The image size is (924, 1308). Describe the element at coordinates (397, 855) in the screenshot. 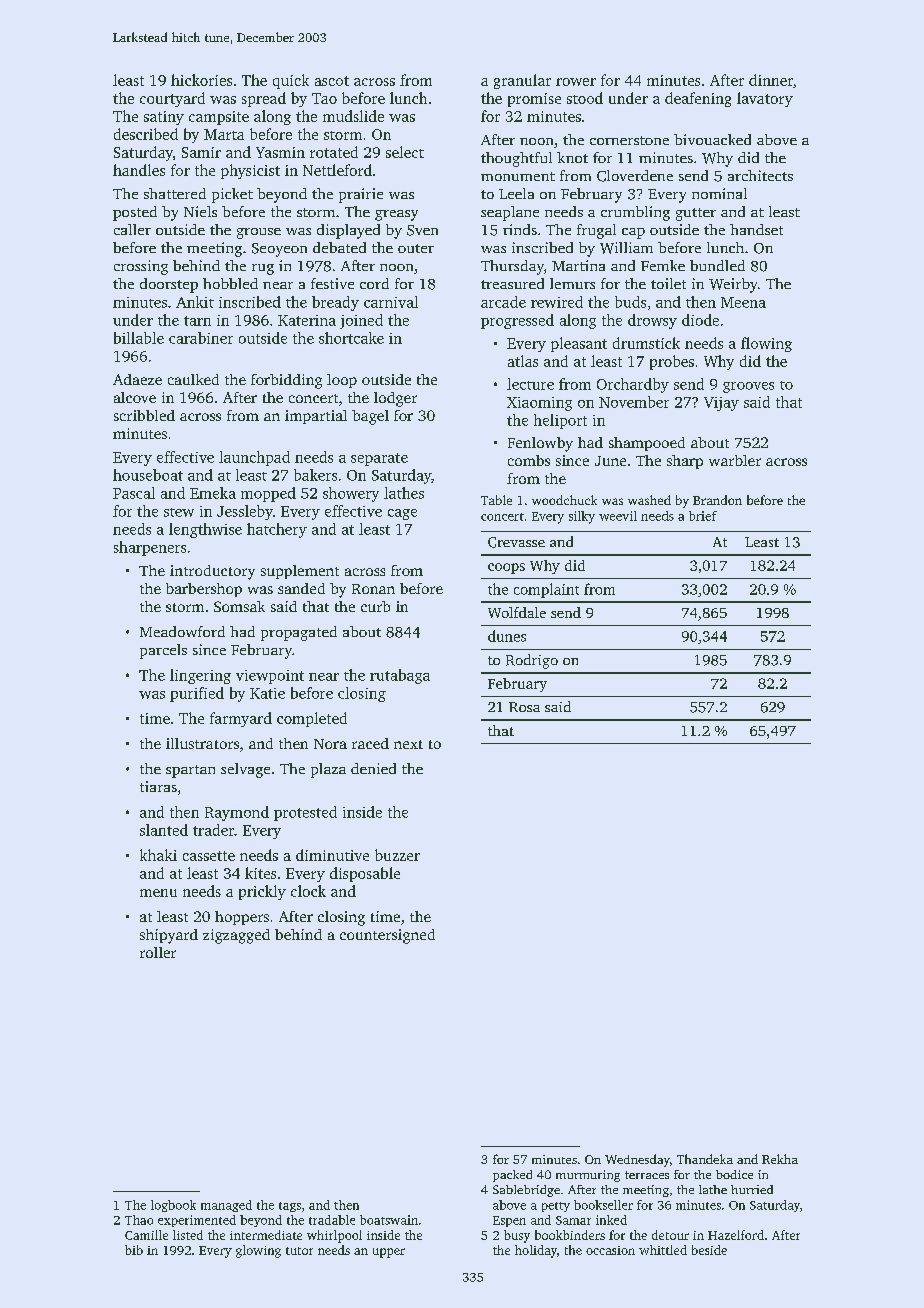

I see `buzzer` at that location.
